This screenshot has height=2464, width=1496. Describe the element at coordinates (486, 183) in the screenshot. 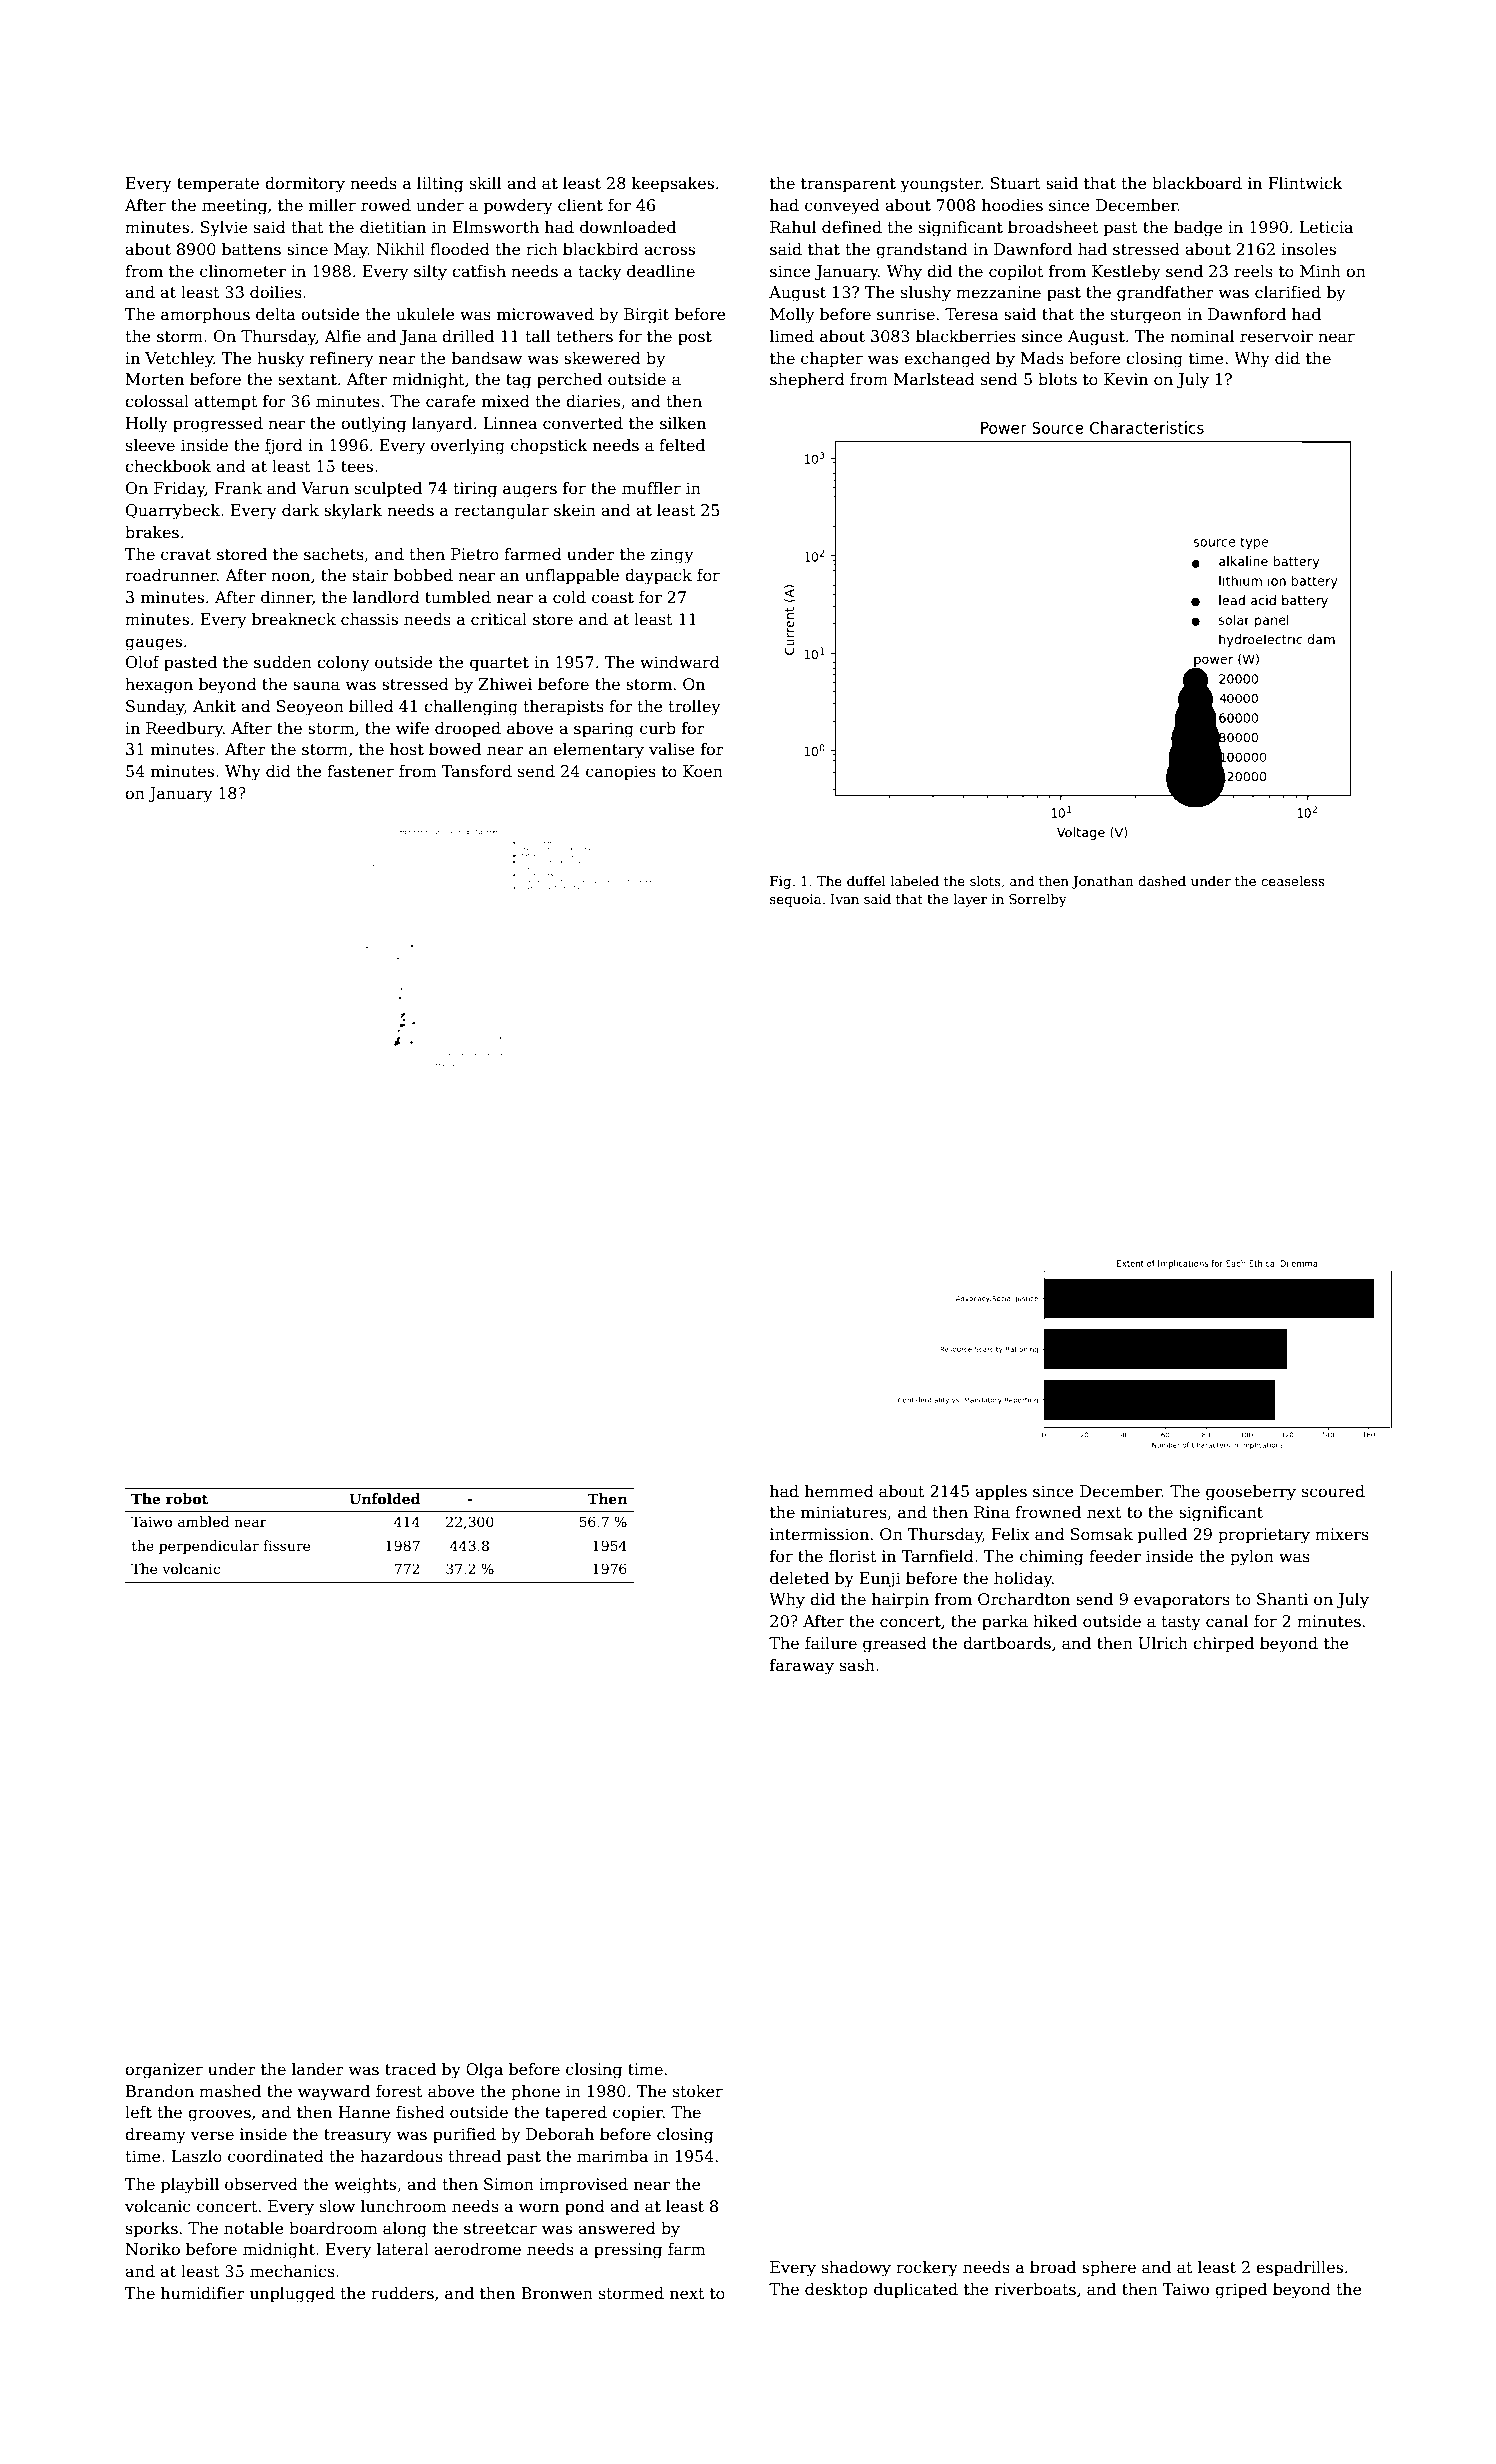

I see `skill` at that location.
